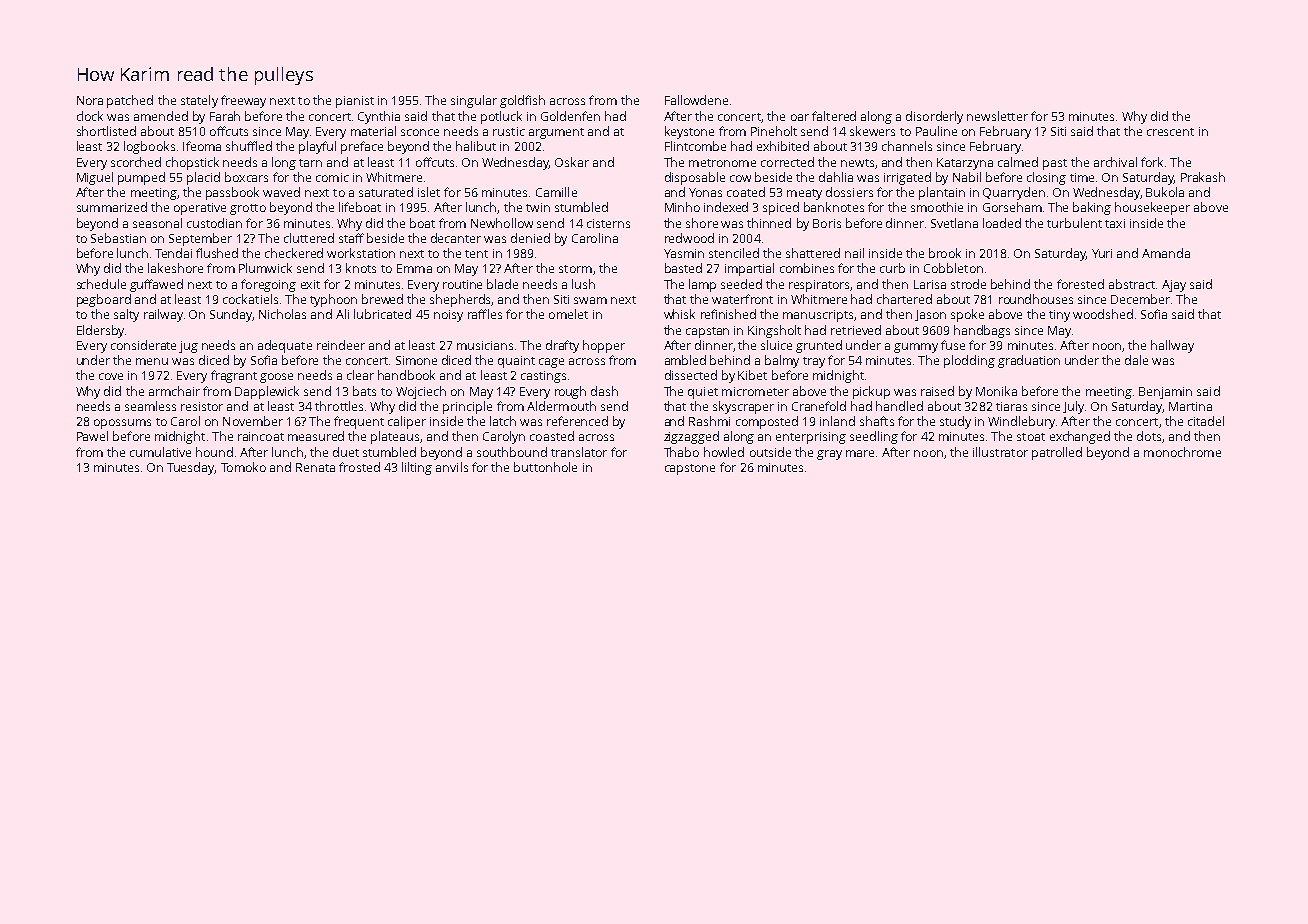 The image size is (1308, 924). I want to click on Amanda, so click(1166, 253).
